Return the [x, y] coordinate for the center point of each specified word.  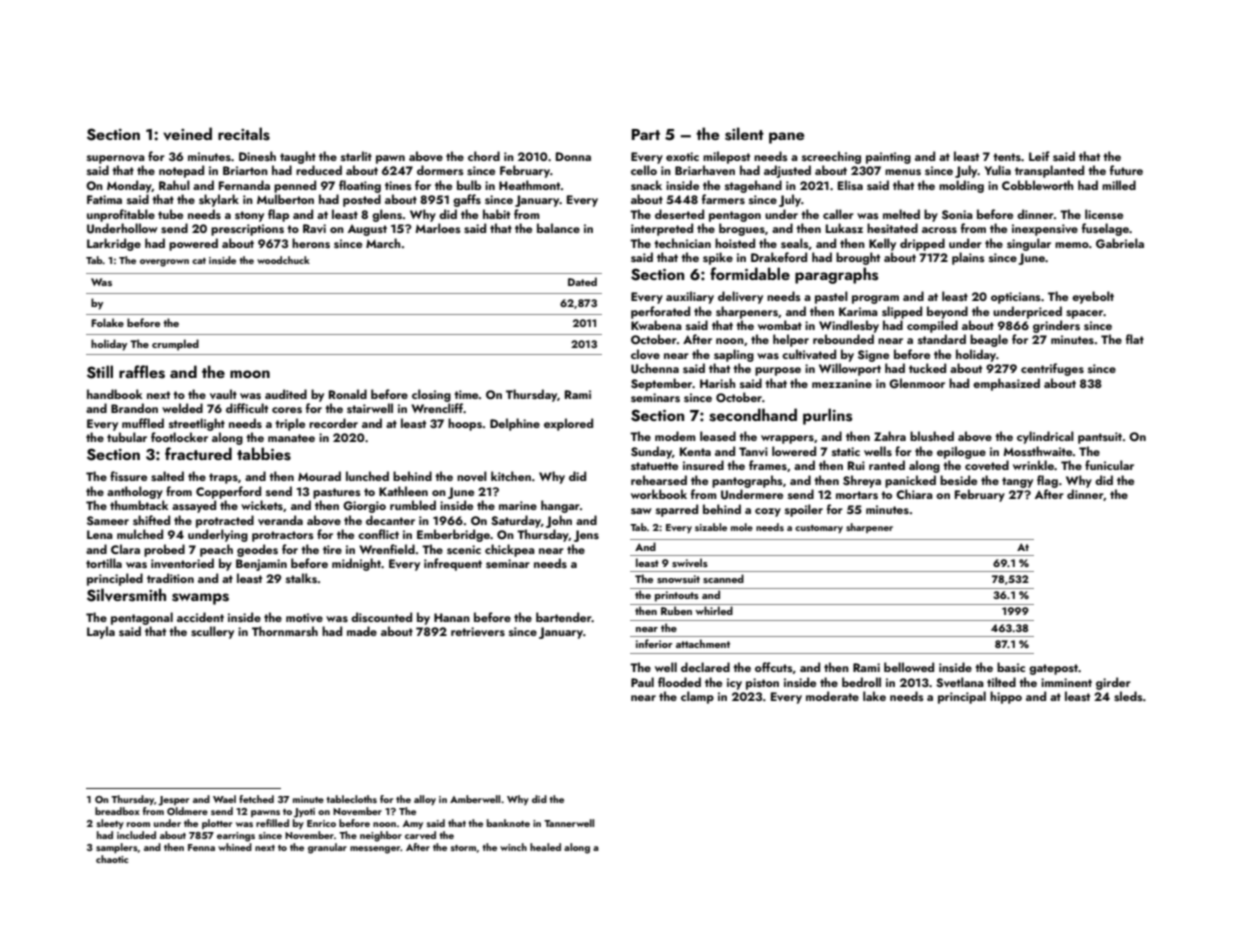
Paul [642, 682]
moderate [832, 696]
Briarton [245, 170]
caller [838, 214]
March [383, 243]
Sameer [108, 520]
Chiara [914, 494]
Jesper [173, 801]
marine [518, 505]
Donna [573, 156]
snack [646, 185]
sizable [711, 527]
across [939, 230]
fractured [198, 453]
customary [819, 529]
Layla [101, 632]
